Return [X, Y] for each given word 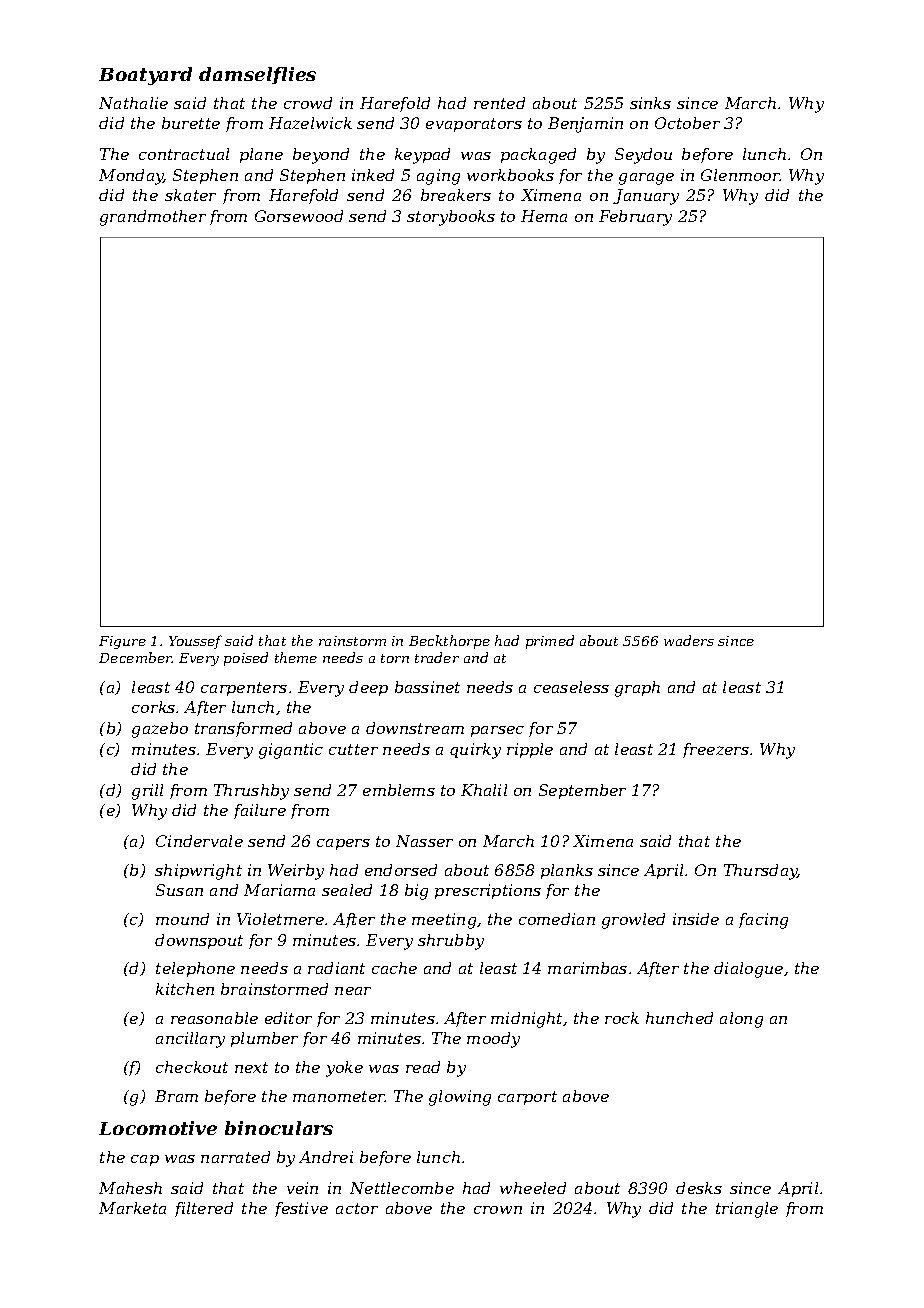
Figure [122, 642]
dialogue [748, 970]
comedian [557, 919]
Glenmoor [740, 175]
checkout [192, 1067]
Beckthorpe [449, 642]
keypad [422, 156]
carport [527, 1098]
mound [182, 919]
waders [689, 640]
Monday [131, 177]
